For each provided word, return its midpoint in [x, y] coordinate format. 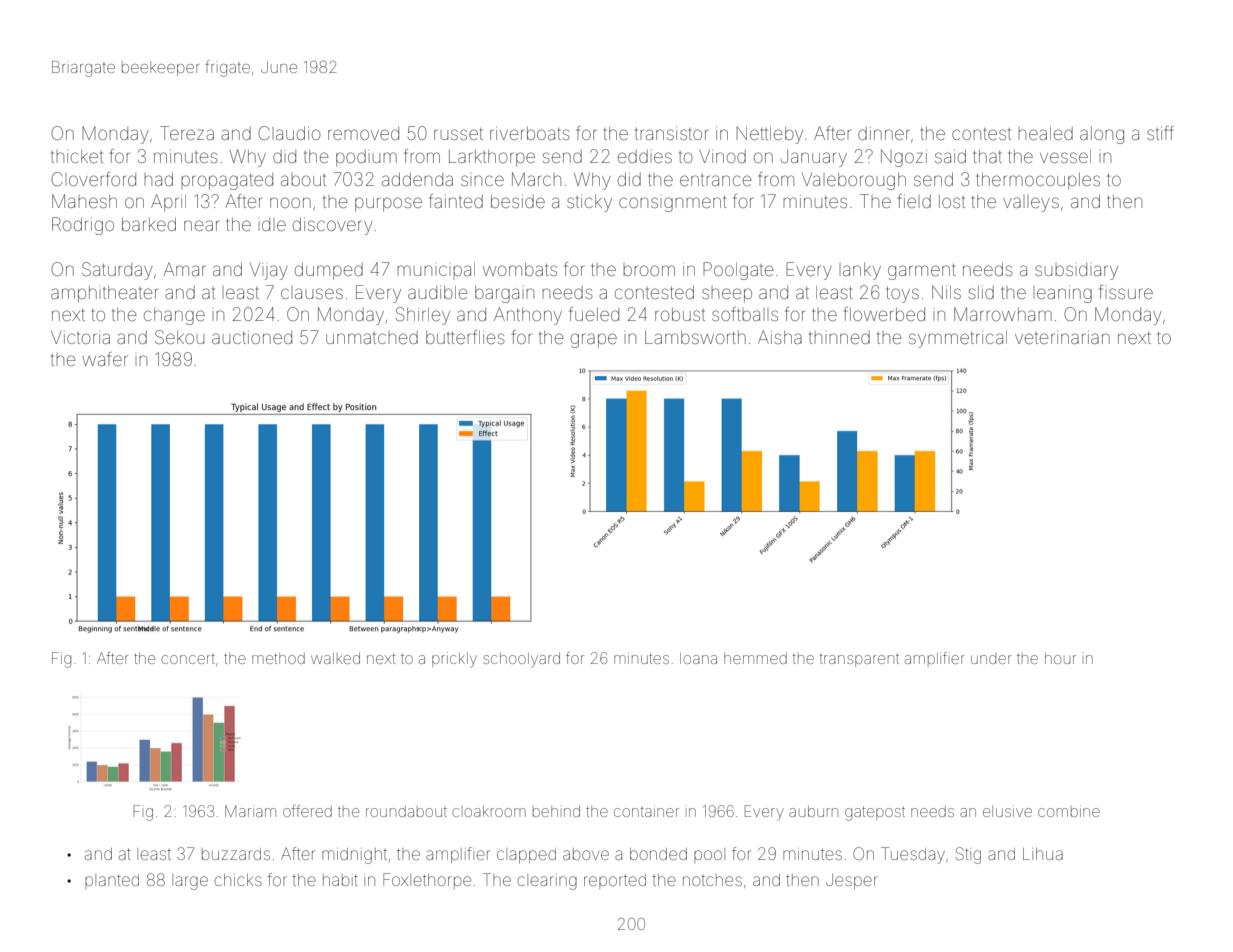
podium [366, 158]
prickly [454, 660]
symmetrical [958, 339]
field [914, 201]
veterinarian [1062, 337]
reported [615, 881]
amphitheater [104, 294]
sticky [589, 203]
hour [1060, 658]
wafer [105, 359]
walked [335, 658]
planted [112, 881]
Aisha [780, 337]
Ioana [698, 658]
